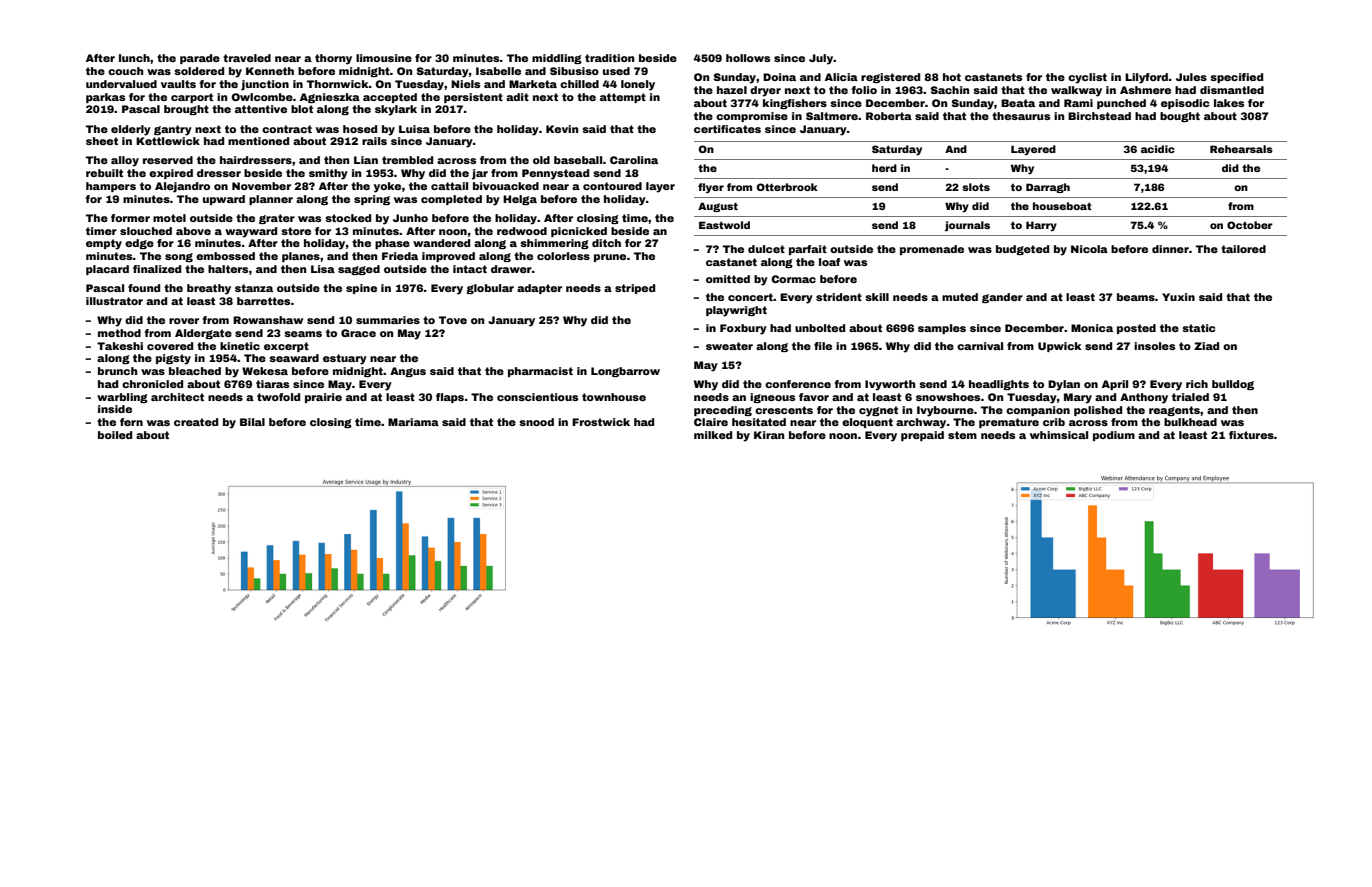  I want to click on flyer, so click(711, 188).
